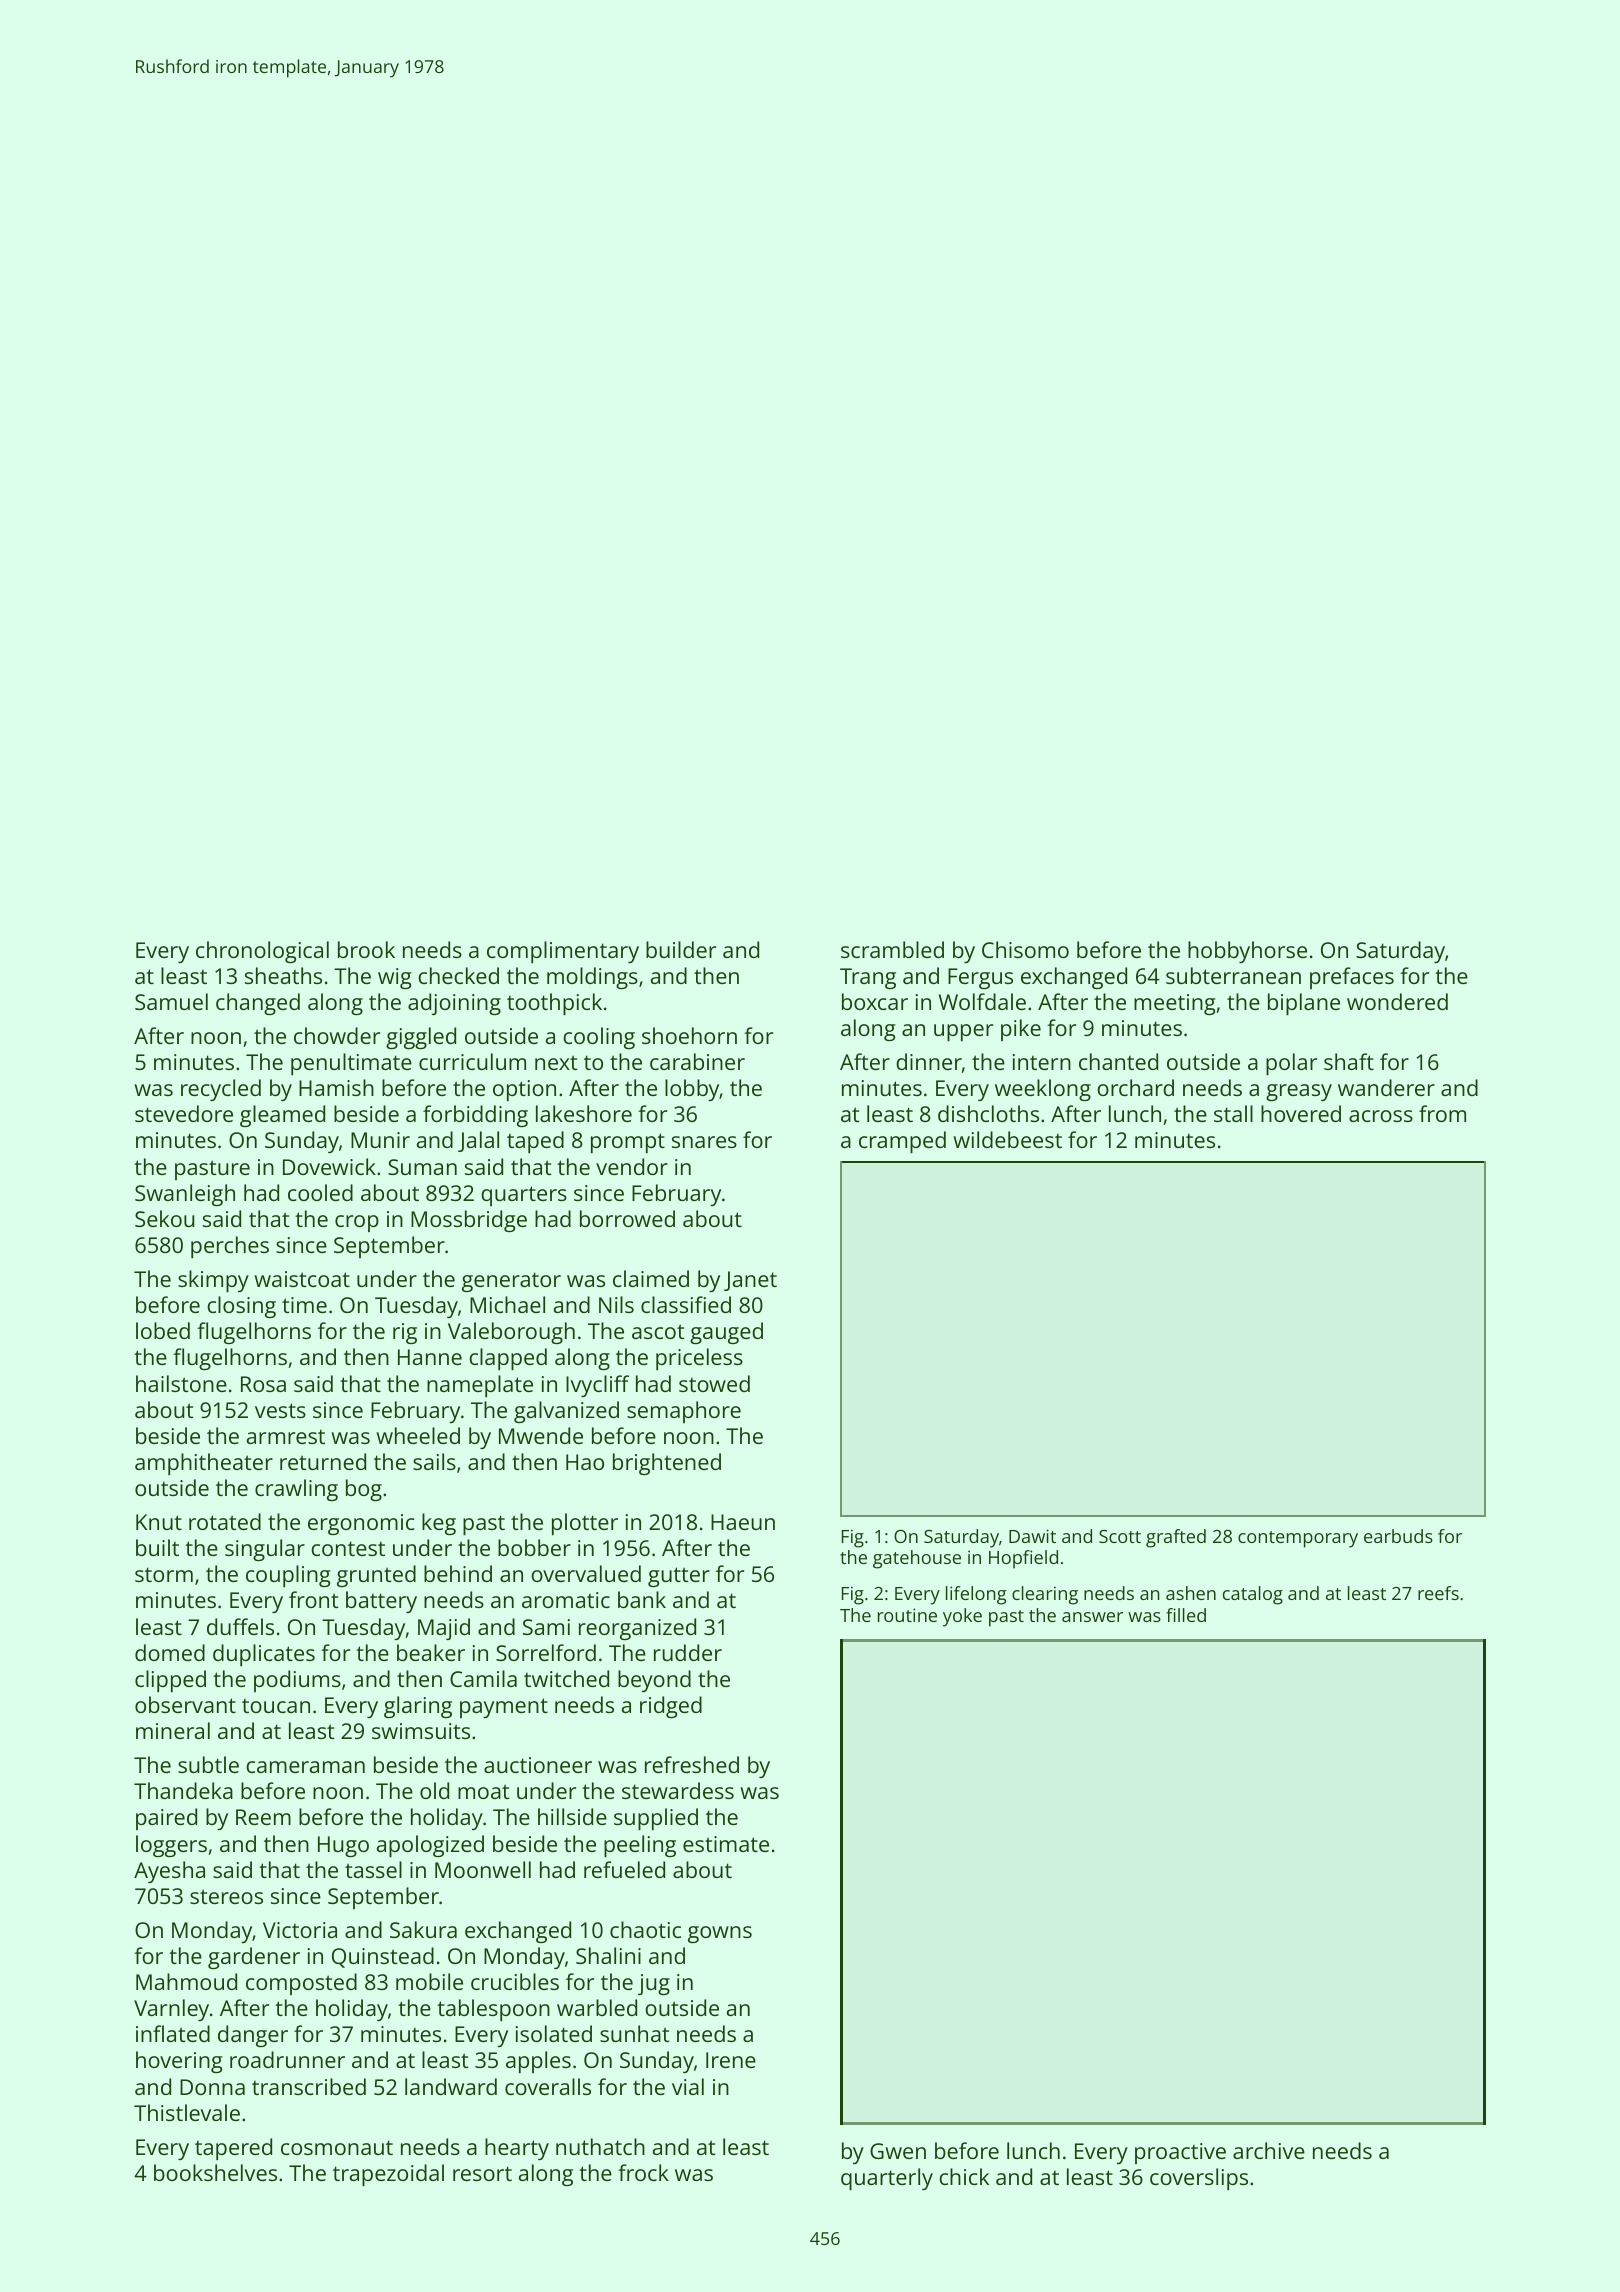 This screenshot has width=1620, height=2292. Describe the element at coordinates (296, 1490) in the screenshot. I see `crawling` at that location.
